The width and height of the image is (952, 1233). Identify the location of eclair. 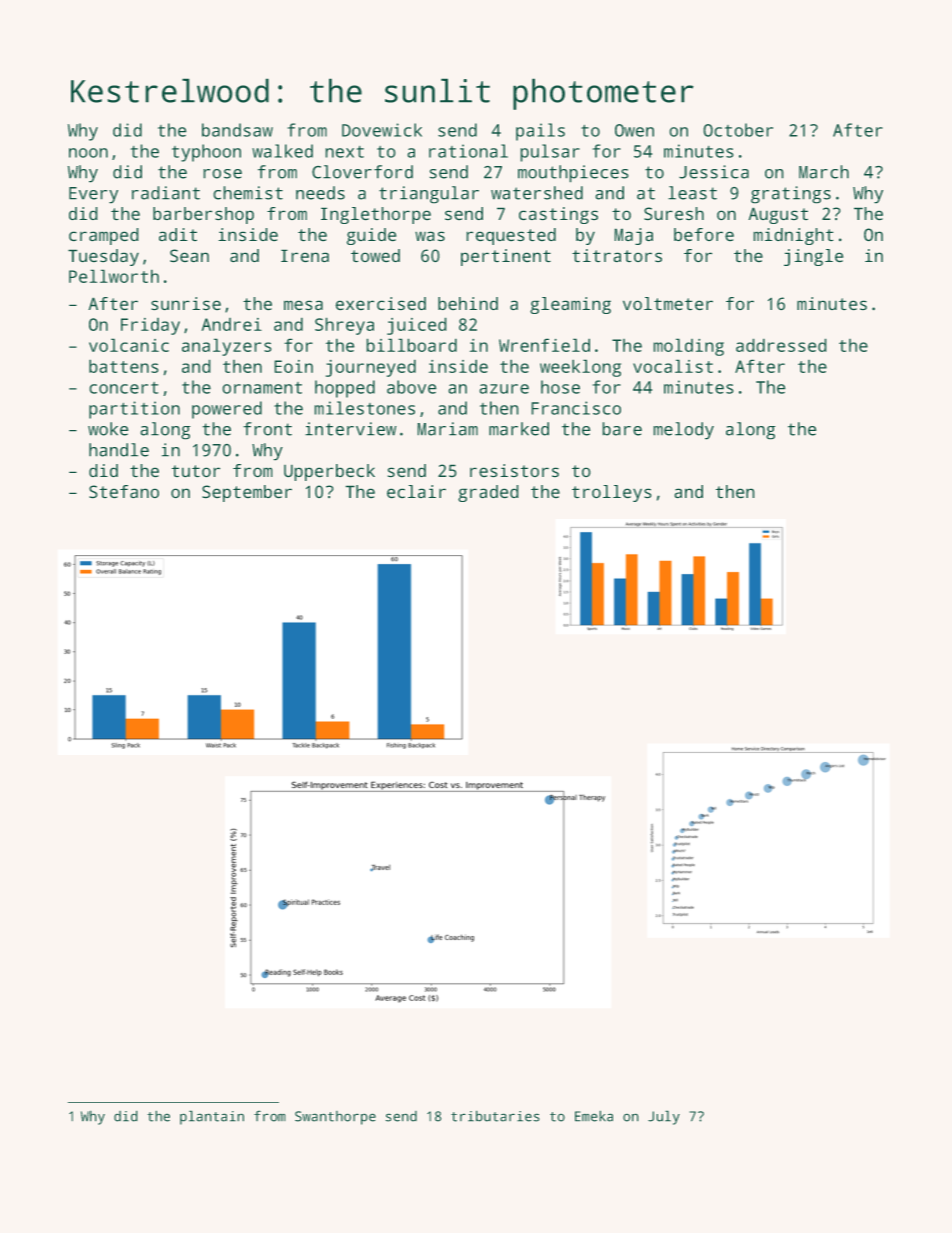
(416, 492).
